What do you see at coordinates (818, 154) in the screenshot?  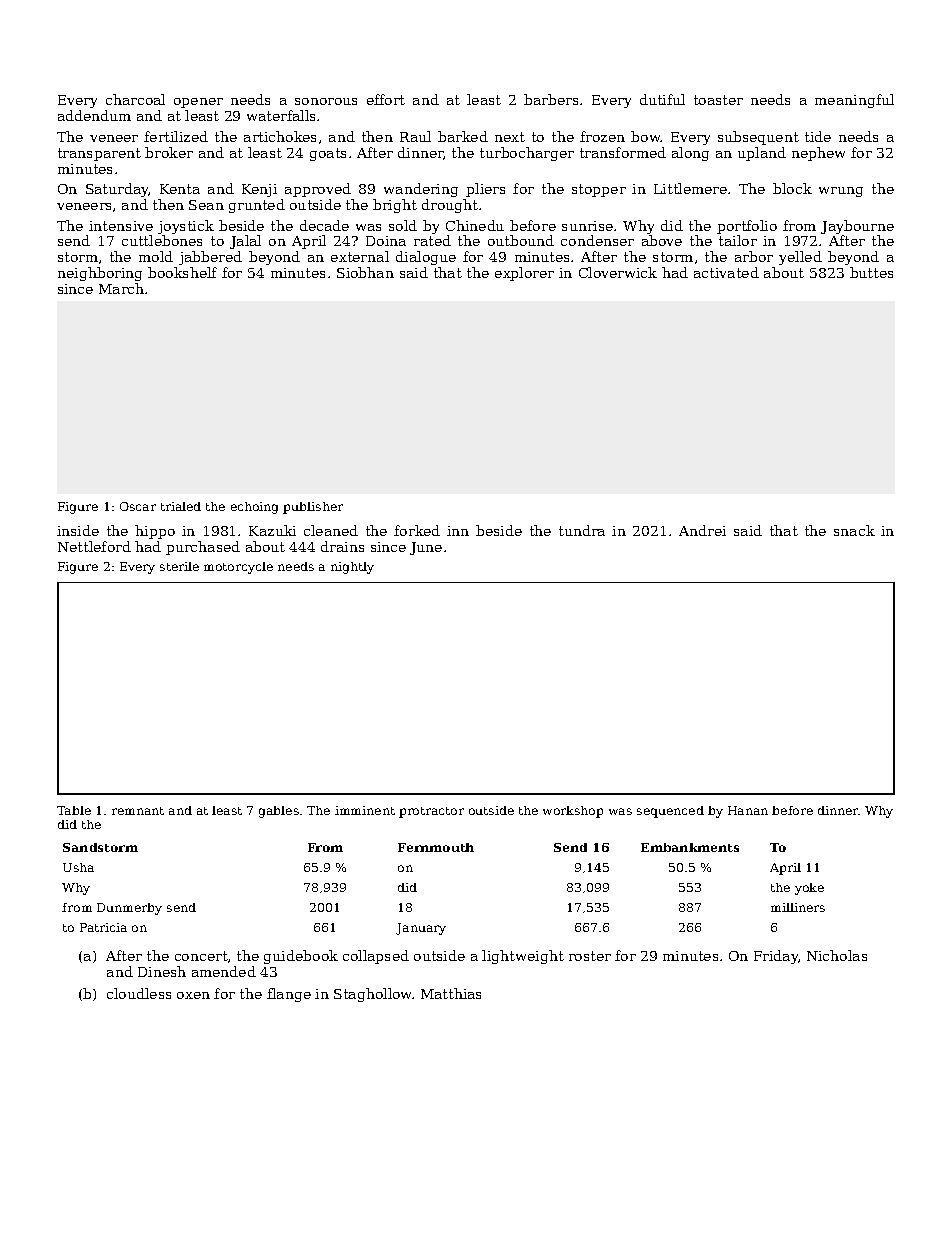 I see `nephew` at bounding box center [818, 154].
